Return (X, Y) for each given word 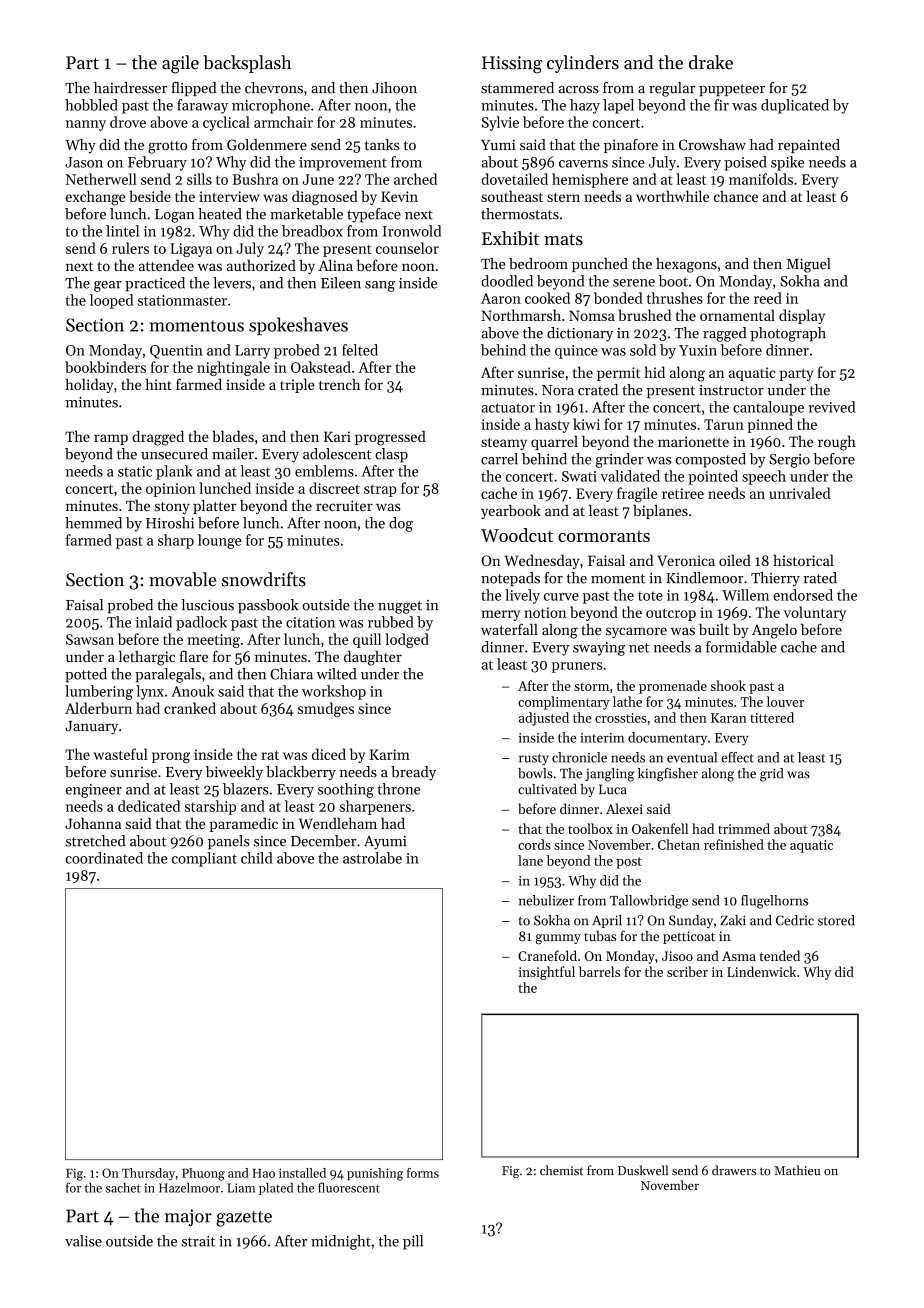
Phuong (203, 1174)
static (135, 471)
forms (423, 1173)
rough (837, 443)
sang (380, 286)
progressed (390, 438)
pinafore (631, 145)
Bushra (255, 179)
